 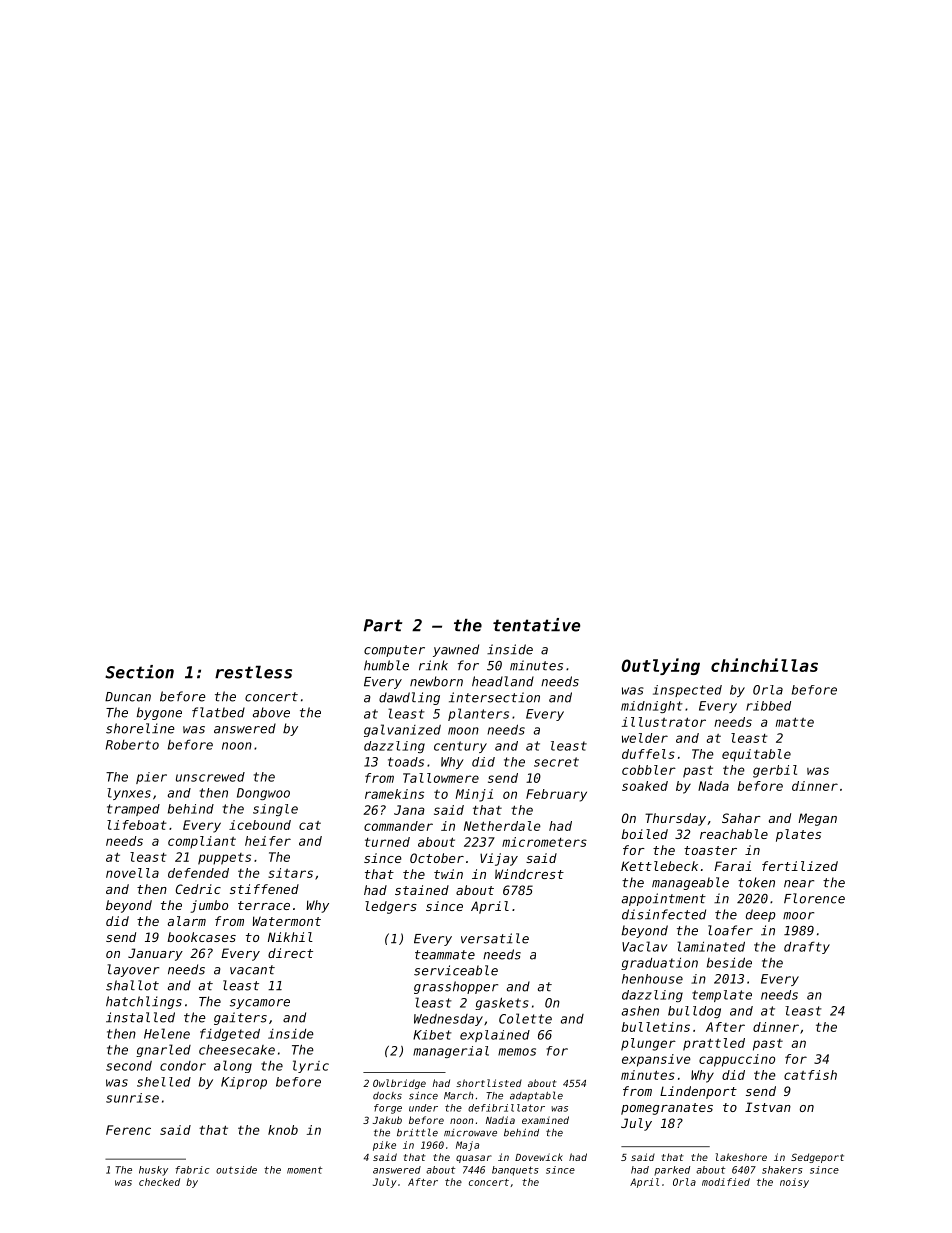 What do you see at coordinates (798, 916) in the page?
I see `moor` at bounding box center [798, 916].
